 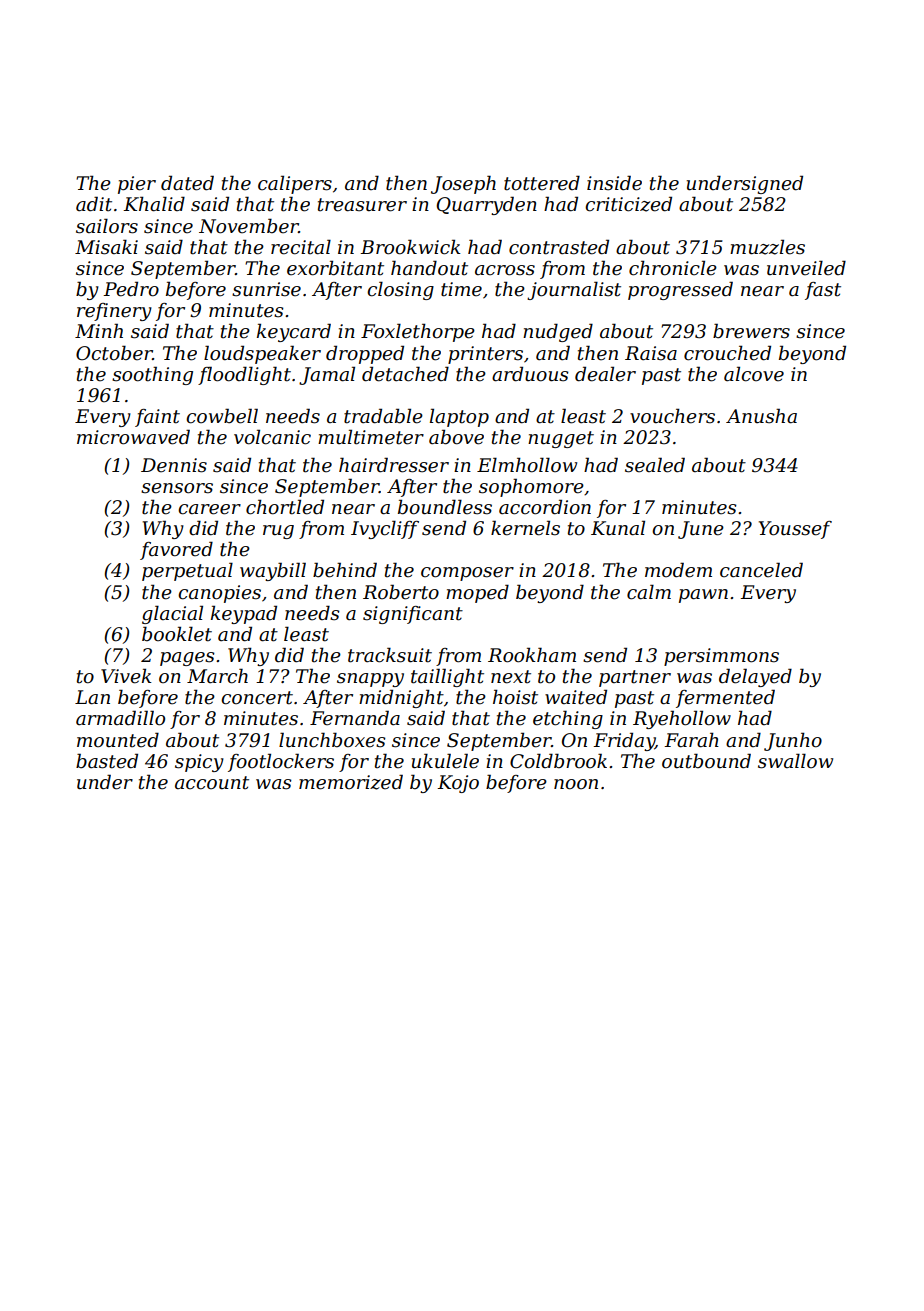 What do you see at coordinates (614, 183) in the page?
I see `inside` at bounding box center [614, 183].
